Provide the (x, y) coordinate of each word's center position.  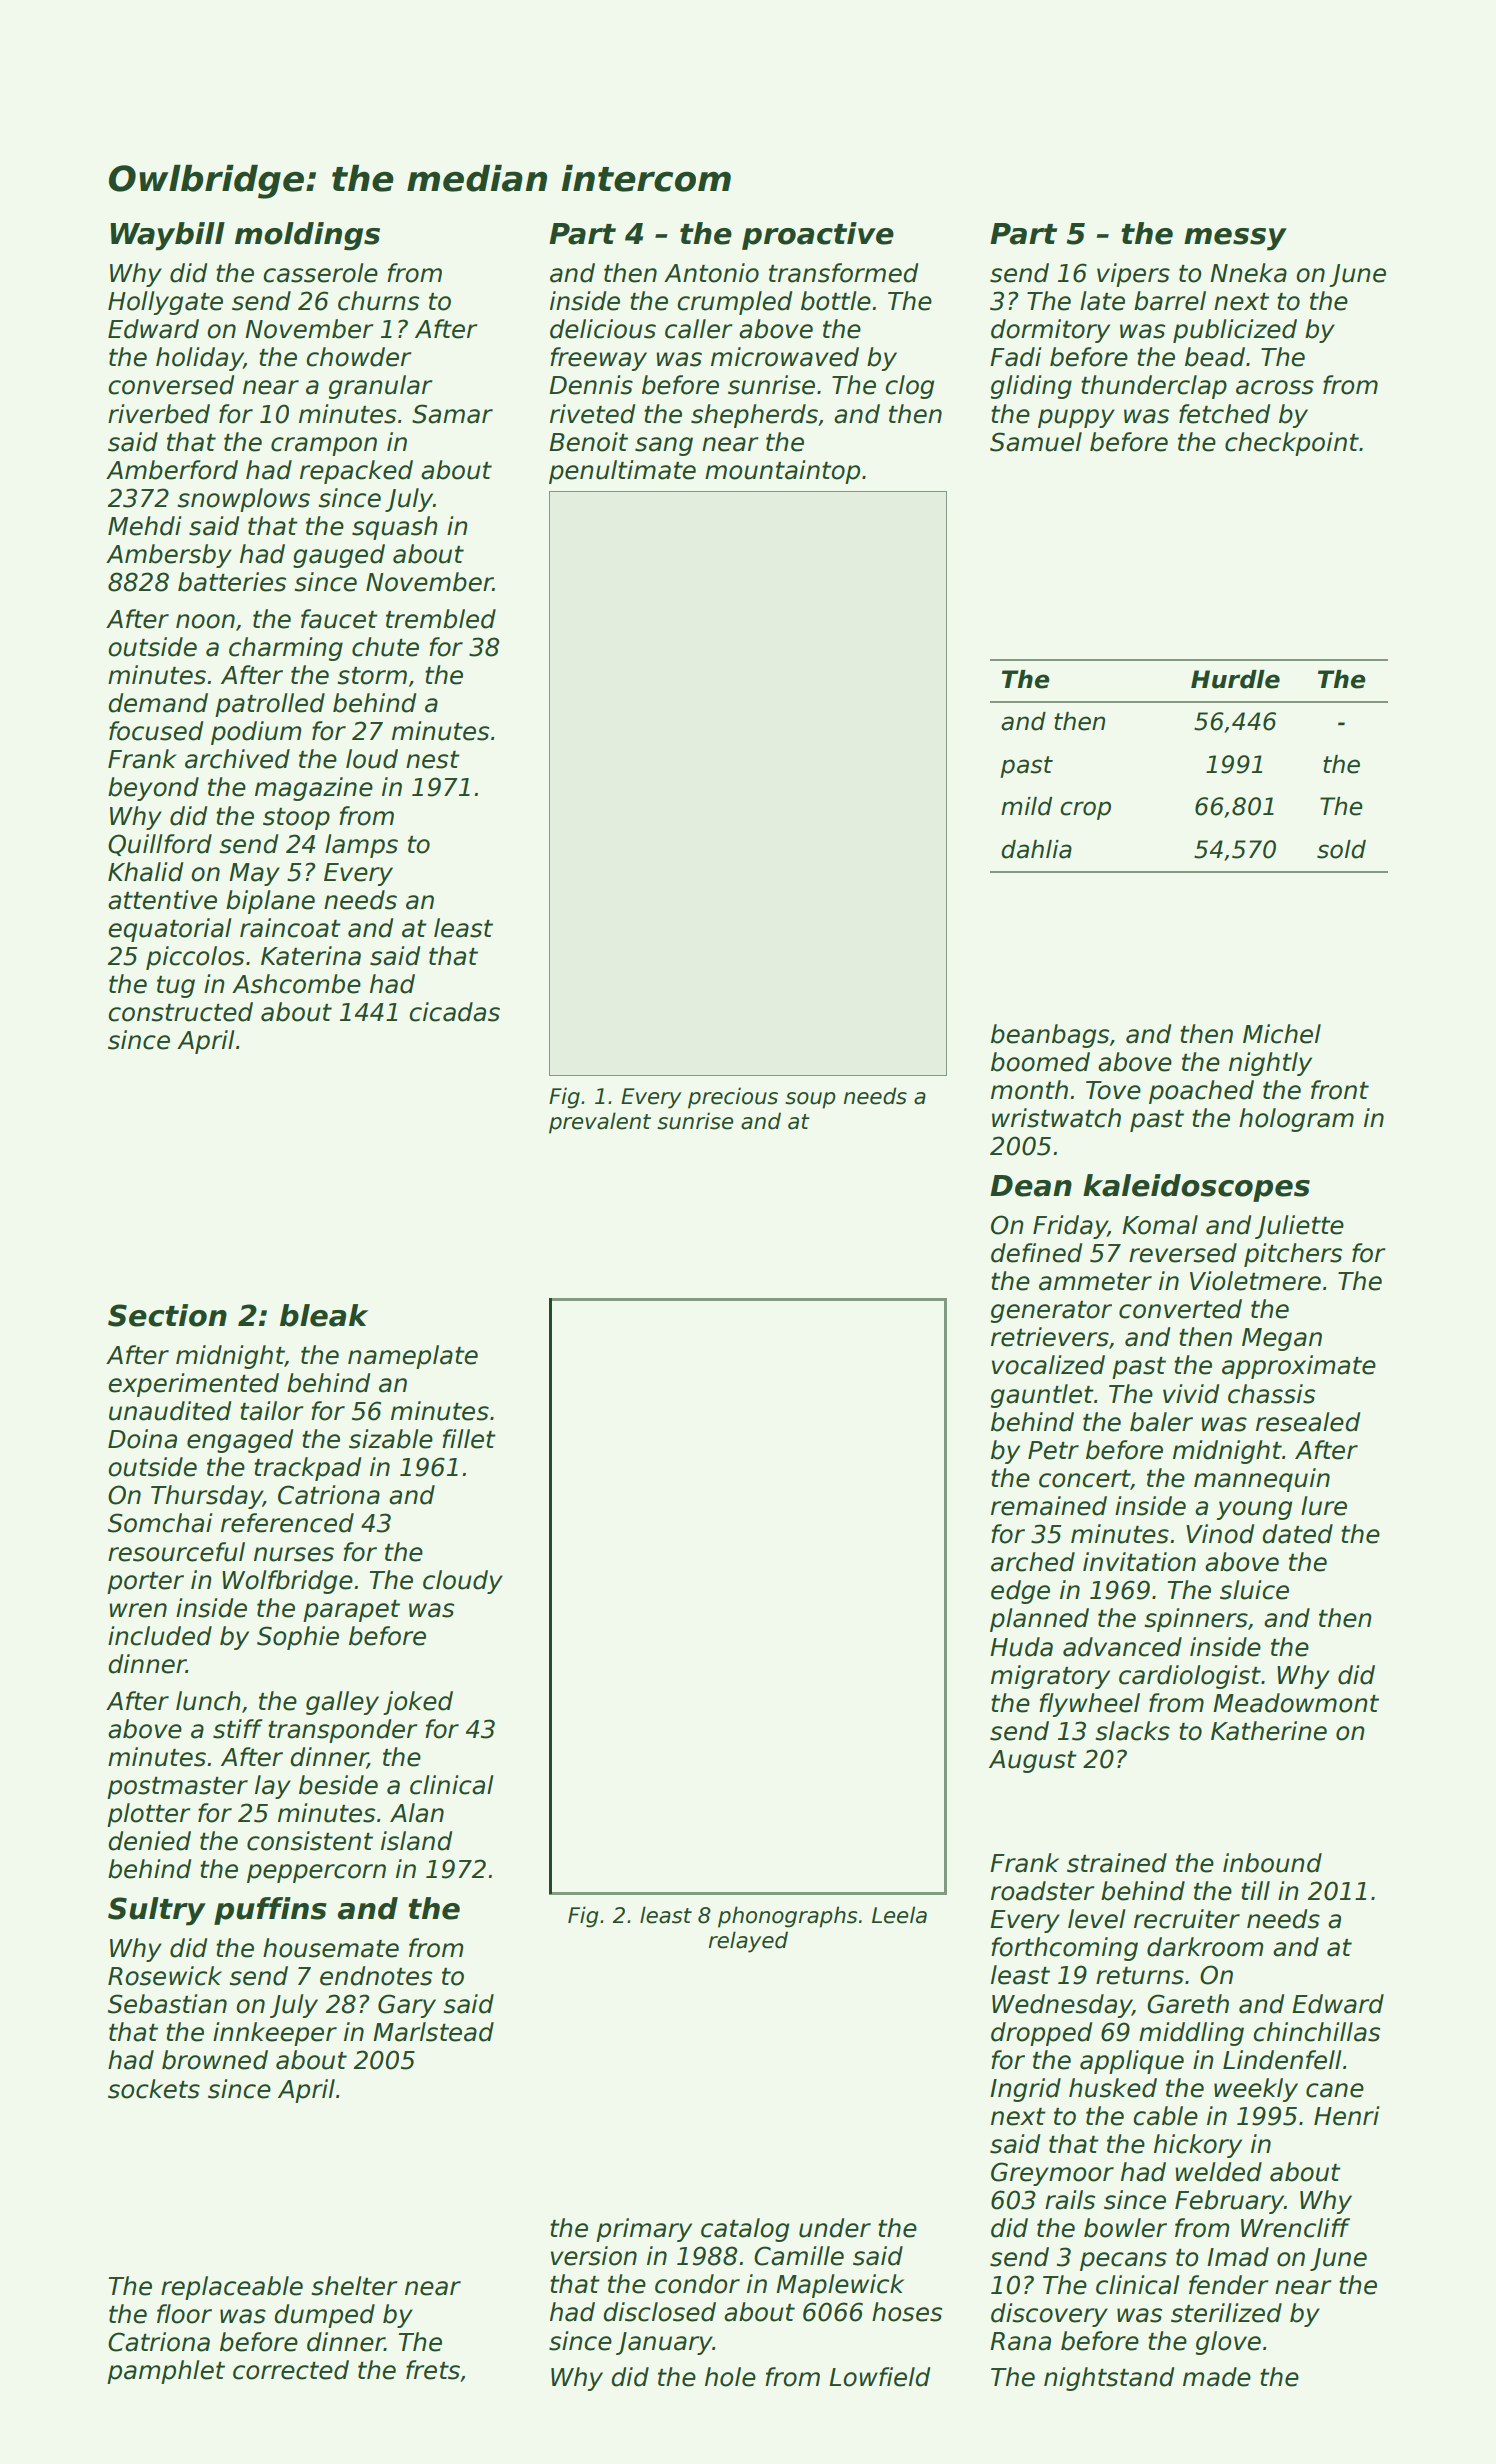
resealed (1308, 1422)
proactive (818, 236)
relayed (748, 1942)
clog (909, 387)
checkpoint (1292, 444)
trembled (441, 619)
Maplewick (840, 2286)
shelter (354, 2286)
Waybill (167, 236)
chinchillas (1316, 2032)
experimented (193, 1385)
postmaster (177, 1788)
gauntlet (1042, 1396)
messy (1235, 239)
